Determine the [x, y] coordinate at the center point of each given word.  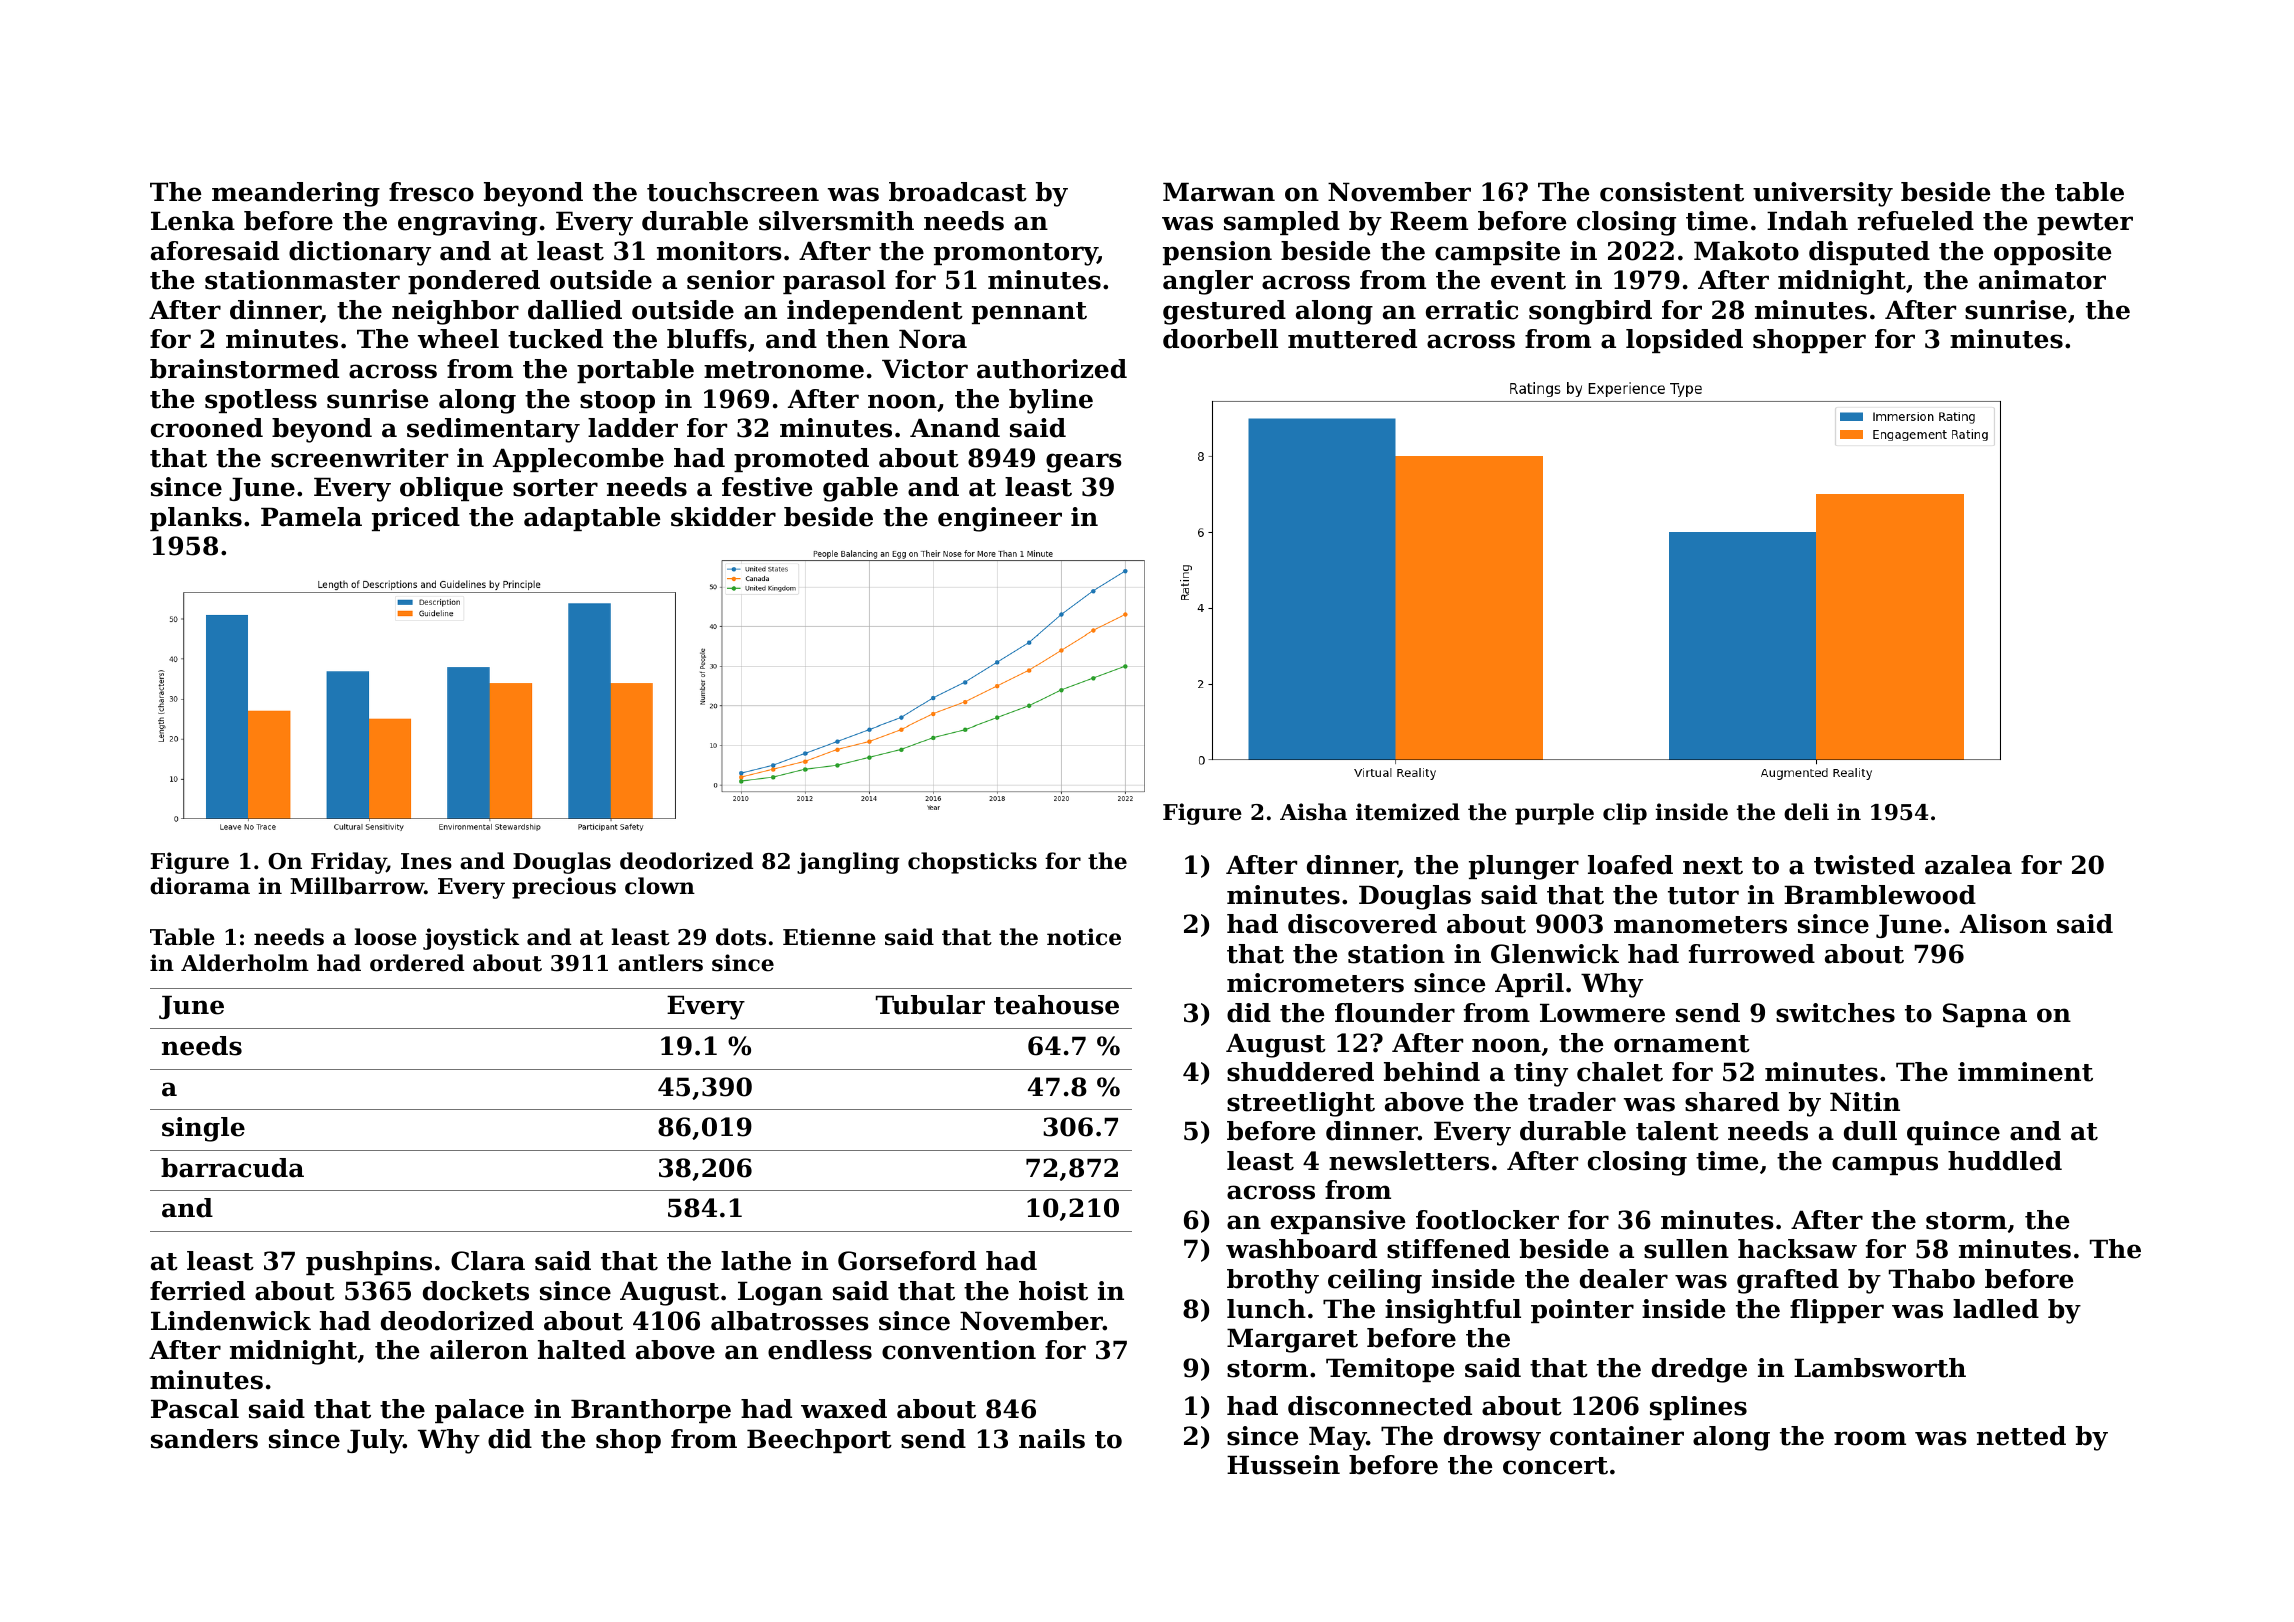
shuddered [1300, 1072]
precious [564, 888]
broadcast [958, 192]
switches [1835, 1013]
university [1823, 194]
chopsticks [972, 863]
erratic [1472, 310]
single [203, 1129]
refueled [1915, 221]
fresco [431, 192]
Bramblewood [1880, 895]
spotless [261, 401]
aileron [479, 1350]
